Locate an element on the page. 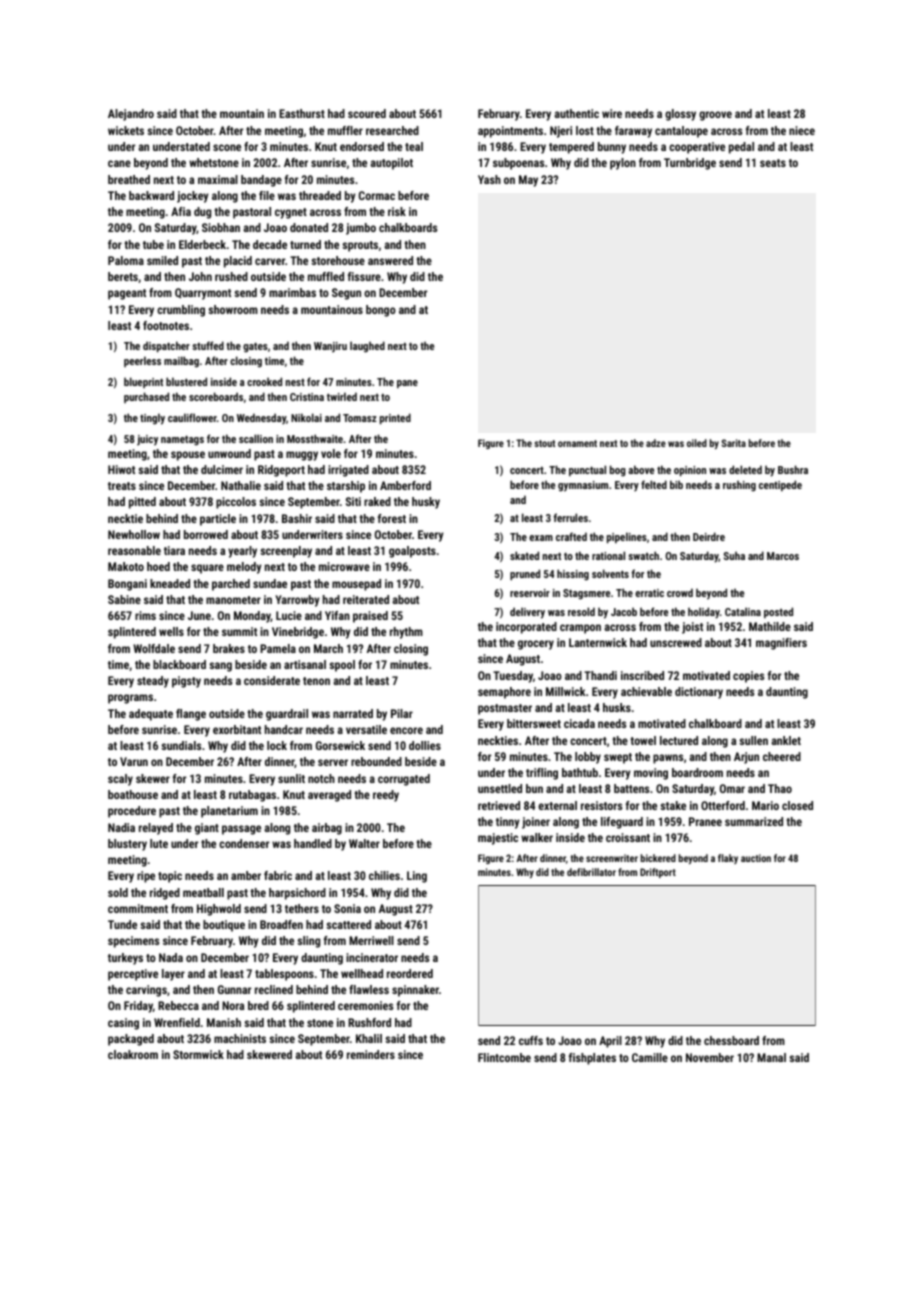 The width and height of the page is (924, 1308). subpoenas is located at coordinates (518, 164).
